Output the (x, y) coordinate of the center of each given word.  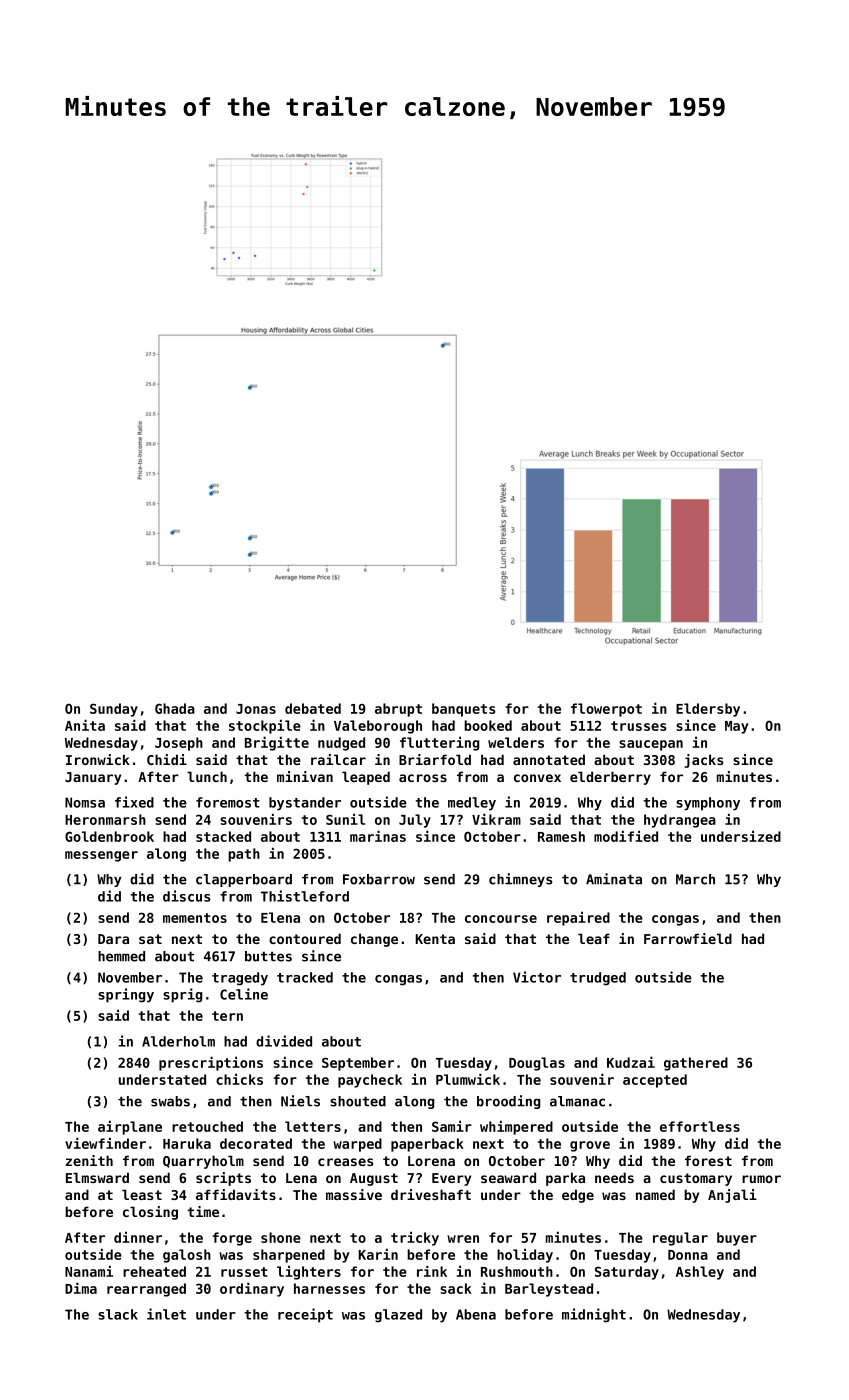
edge (578, 1196)
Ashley (700, 1273)
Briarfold (435, 759)
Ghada (175, 708)
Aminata (614, 879)
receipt (305, 1315)
